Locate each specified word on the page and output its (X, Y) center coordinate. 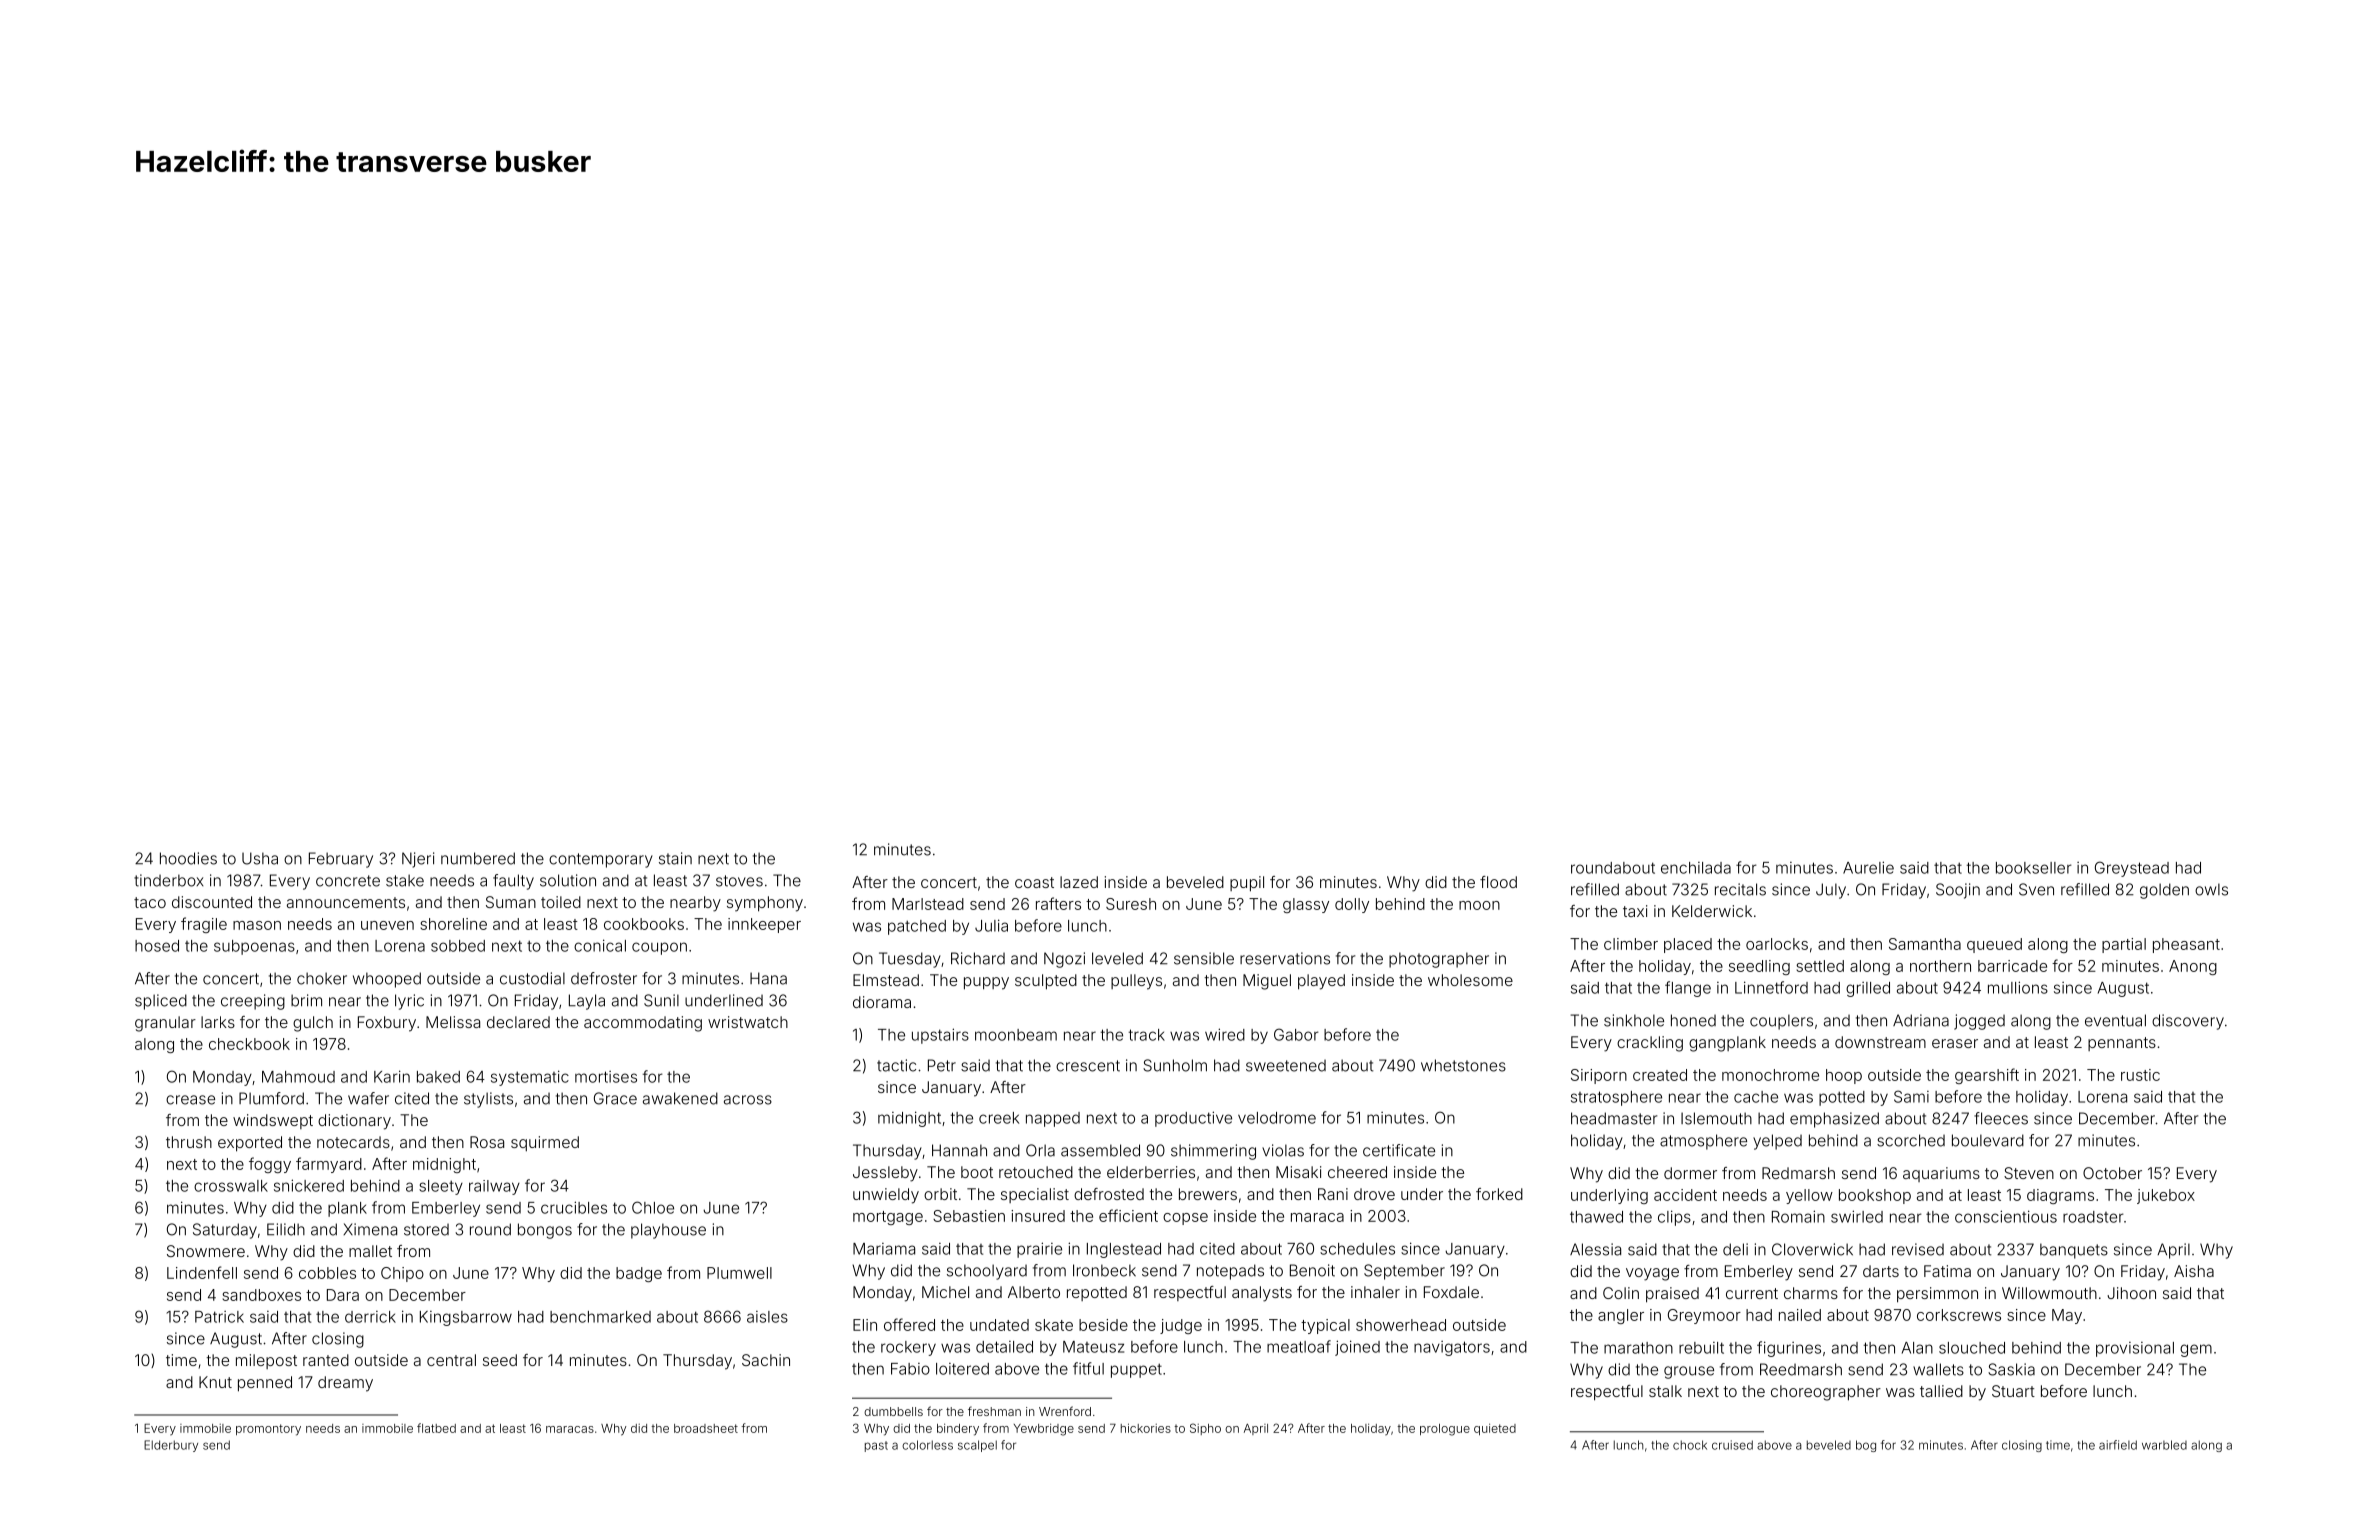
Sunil (661, 1000)
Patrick (219, 1317)
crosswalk (231, 1186)
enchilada (1696, 868)
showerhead (1401, 1325)
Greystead (2132, 869)
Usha (260, 858)
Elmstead (886, 980)
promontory (268, 1430)
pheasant (2186, 945)
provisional (2135, 1349)
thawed (1596, 1217)
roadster (2093, 1217)
